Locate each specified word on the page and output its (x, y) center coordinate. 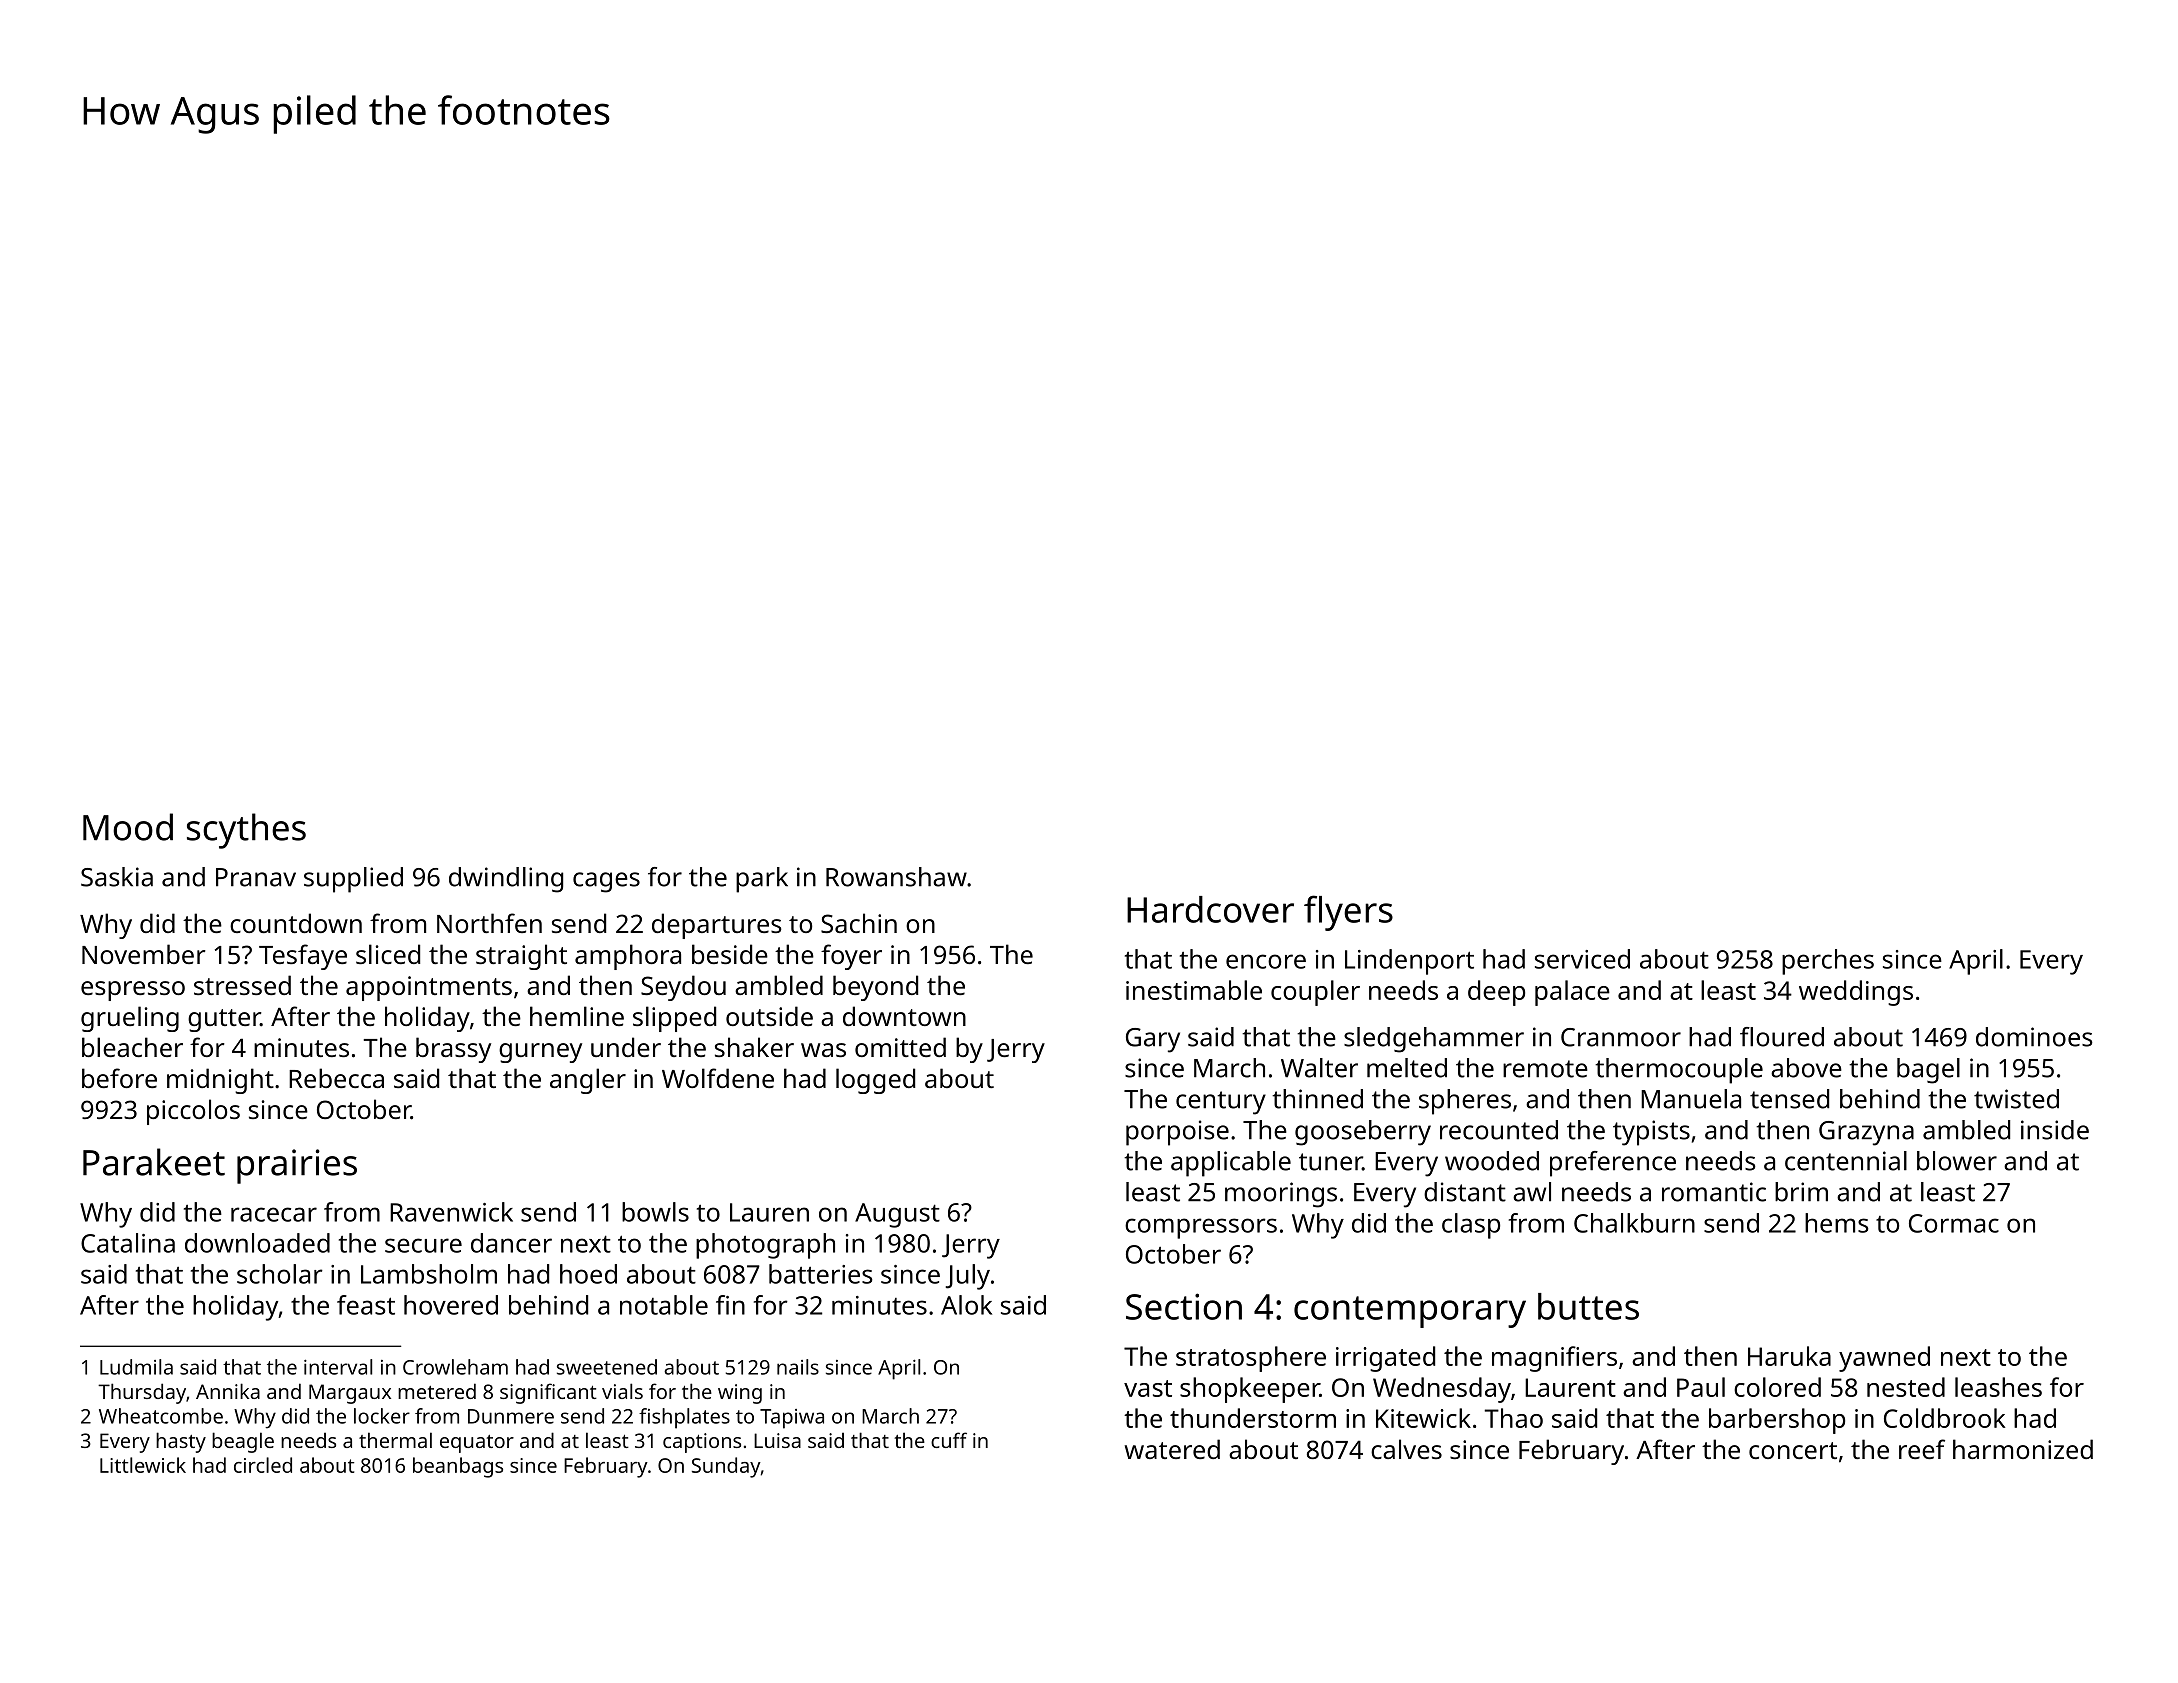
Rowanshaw (896, 877)
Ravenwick (451, 1212)
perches (1828, 962)
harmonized (2023, 1449)
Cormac (1954, 1223)
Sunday (726, 1467)
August (897, 1215)
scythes (246, 831)
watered (1172, 1449)
